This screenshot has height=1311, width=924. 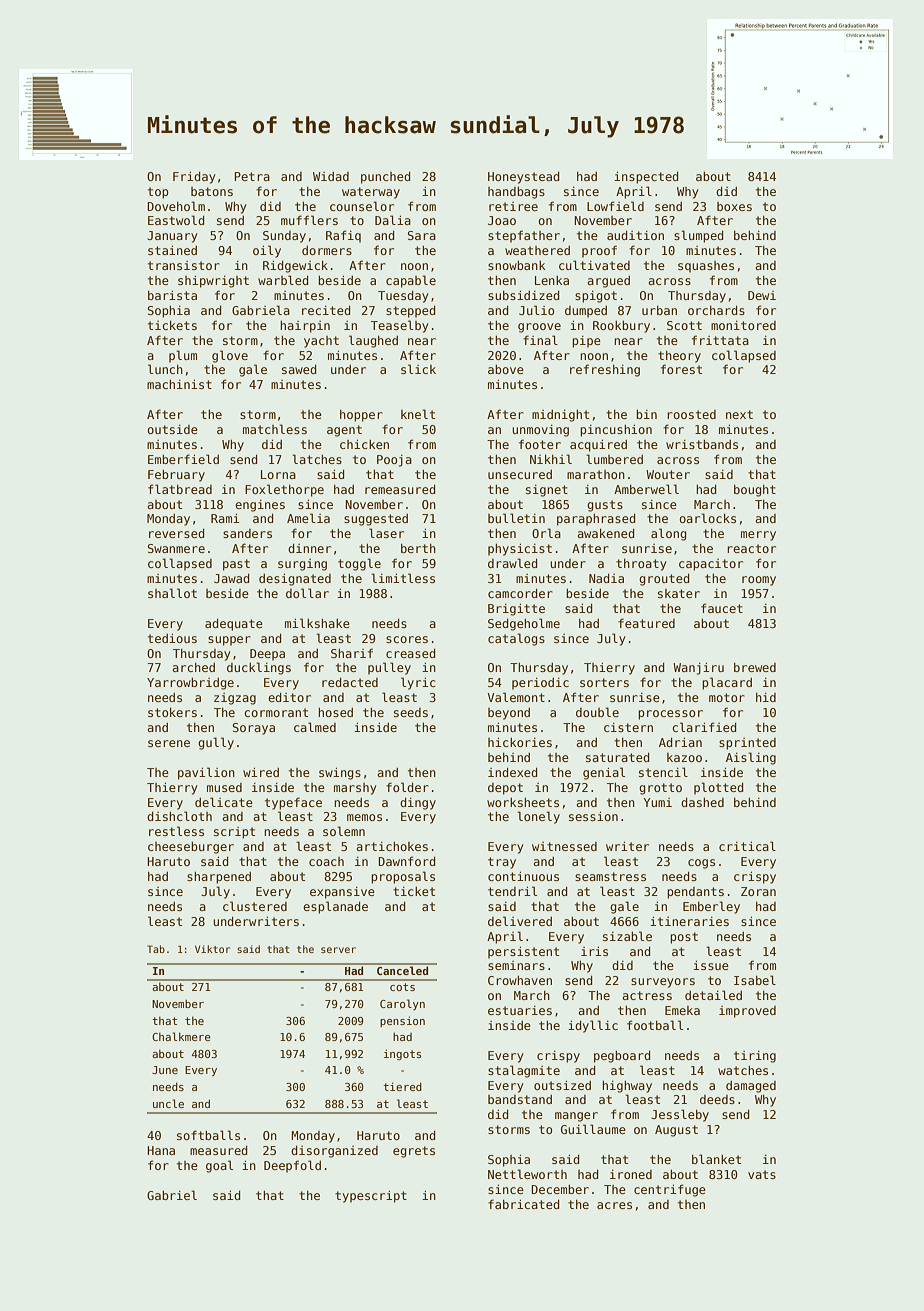 What do you see at coordinates (208, 1135) in the screenshot?
I see `softballs` at bounding box center [208, 1135].
